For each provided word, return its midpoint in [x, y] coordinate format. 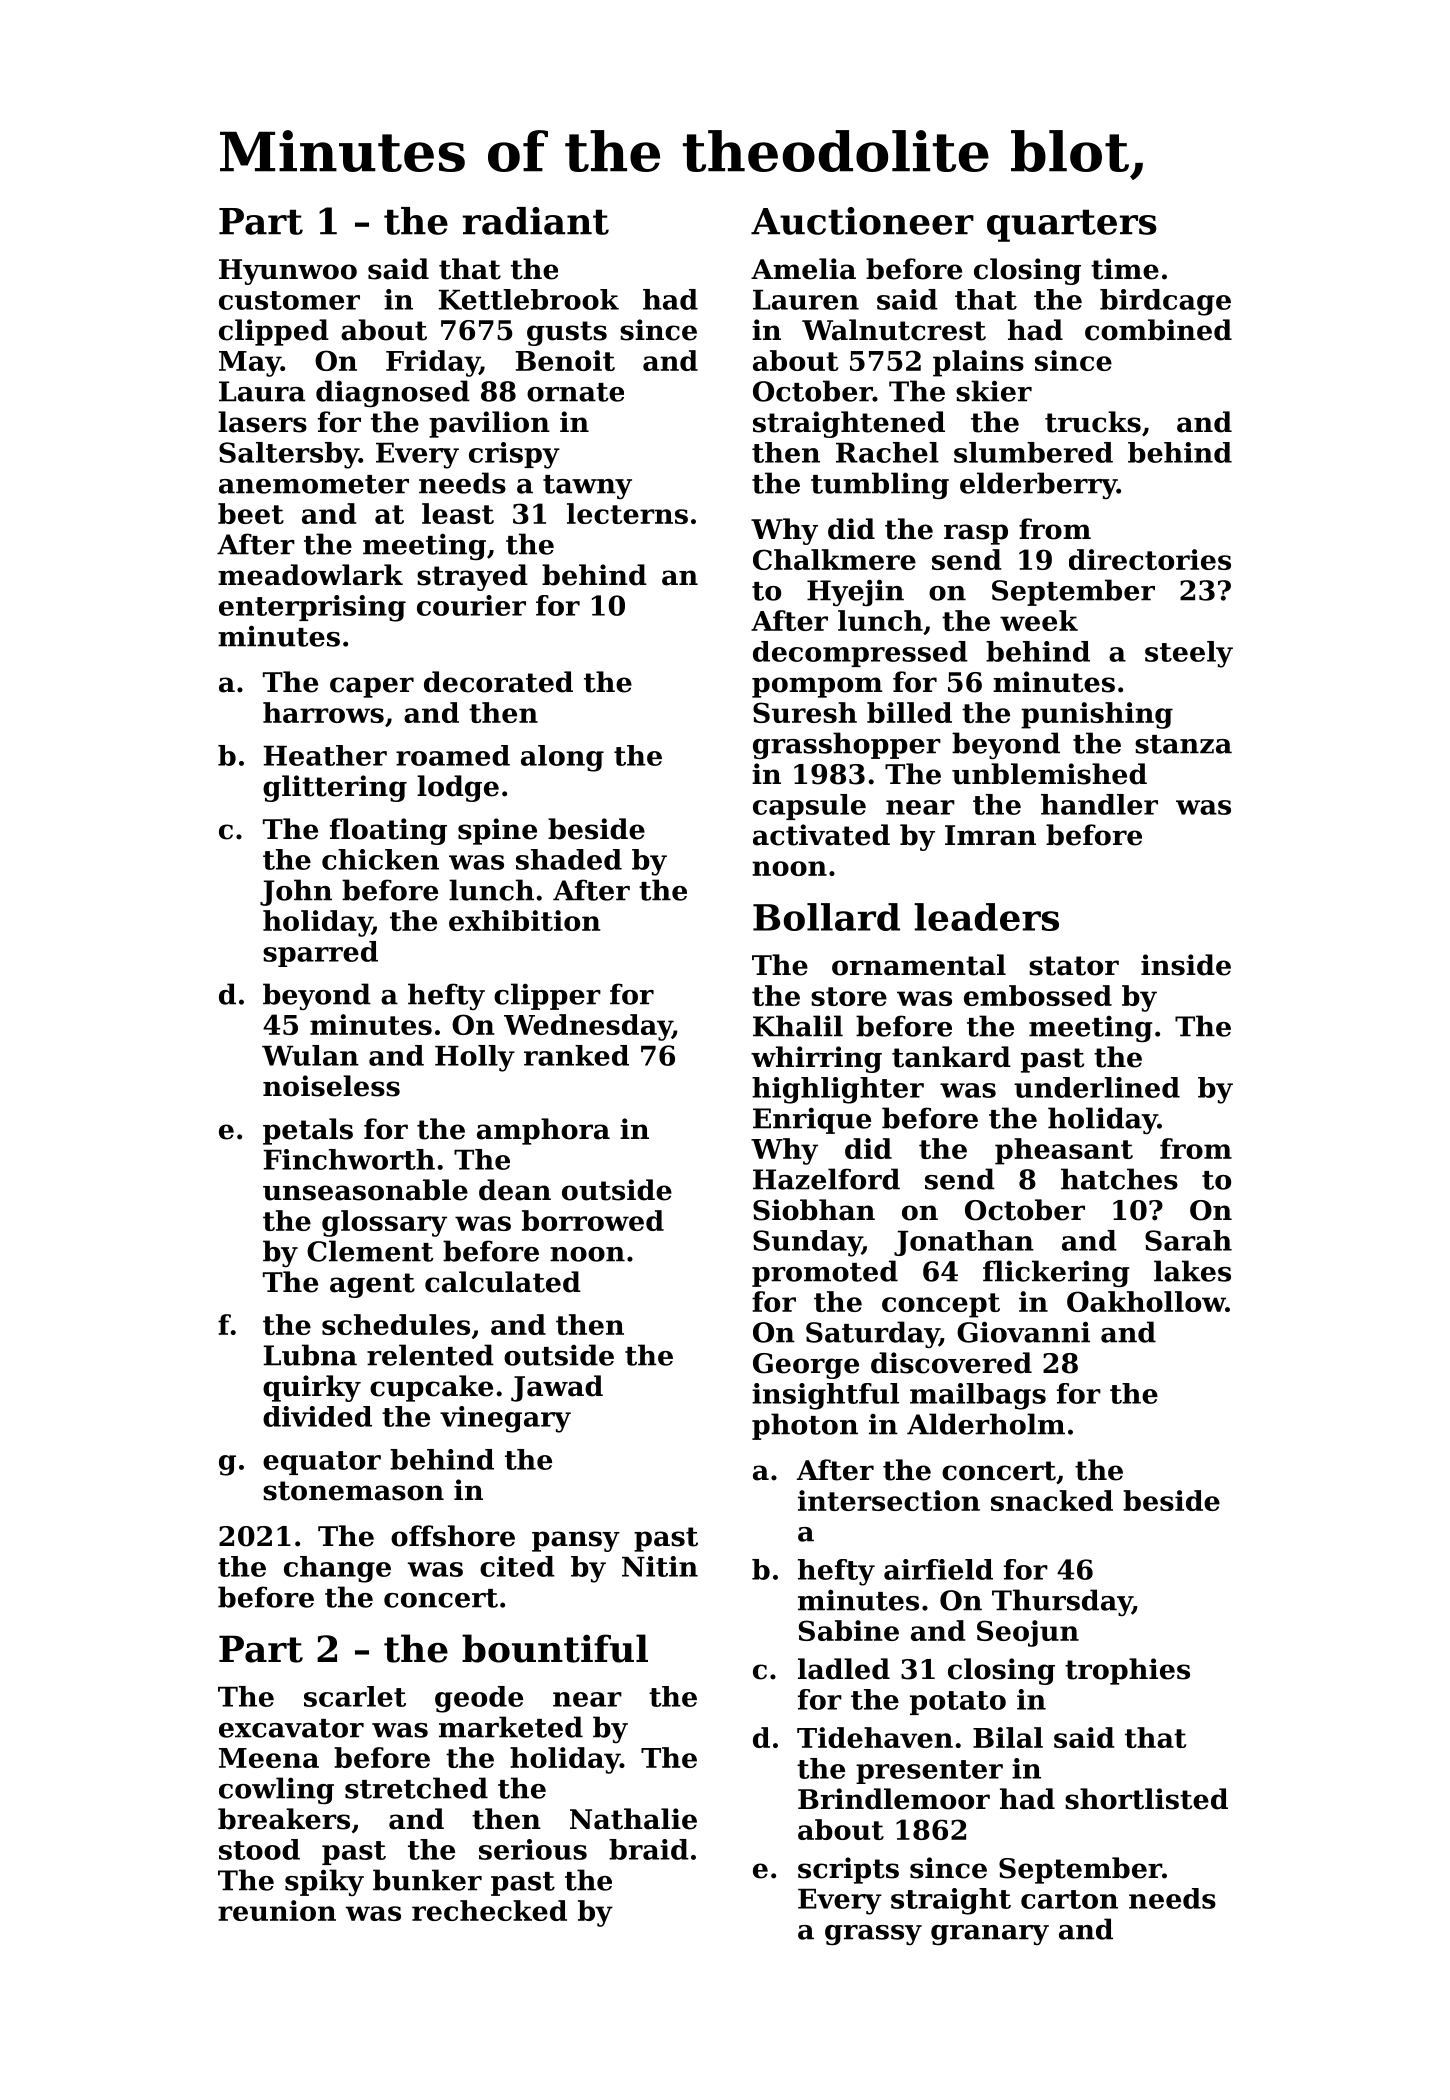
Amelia [803, 269]
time [1125, 269]
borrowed [593, 1220]
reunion [277, 1910]
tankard [951, 1057]
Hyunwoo [288, 272]
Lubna [310, 1355]
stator [1074, 966]
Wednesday [588, 1027]
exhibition [525, 920]
